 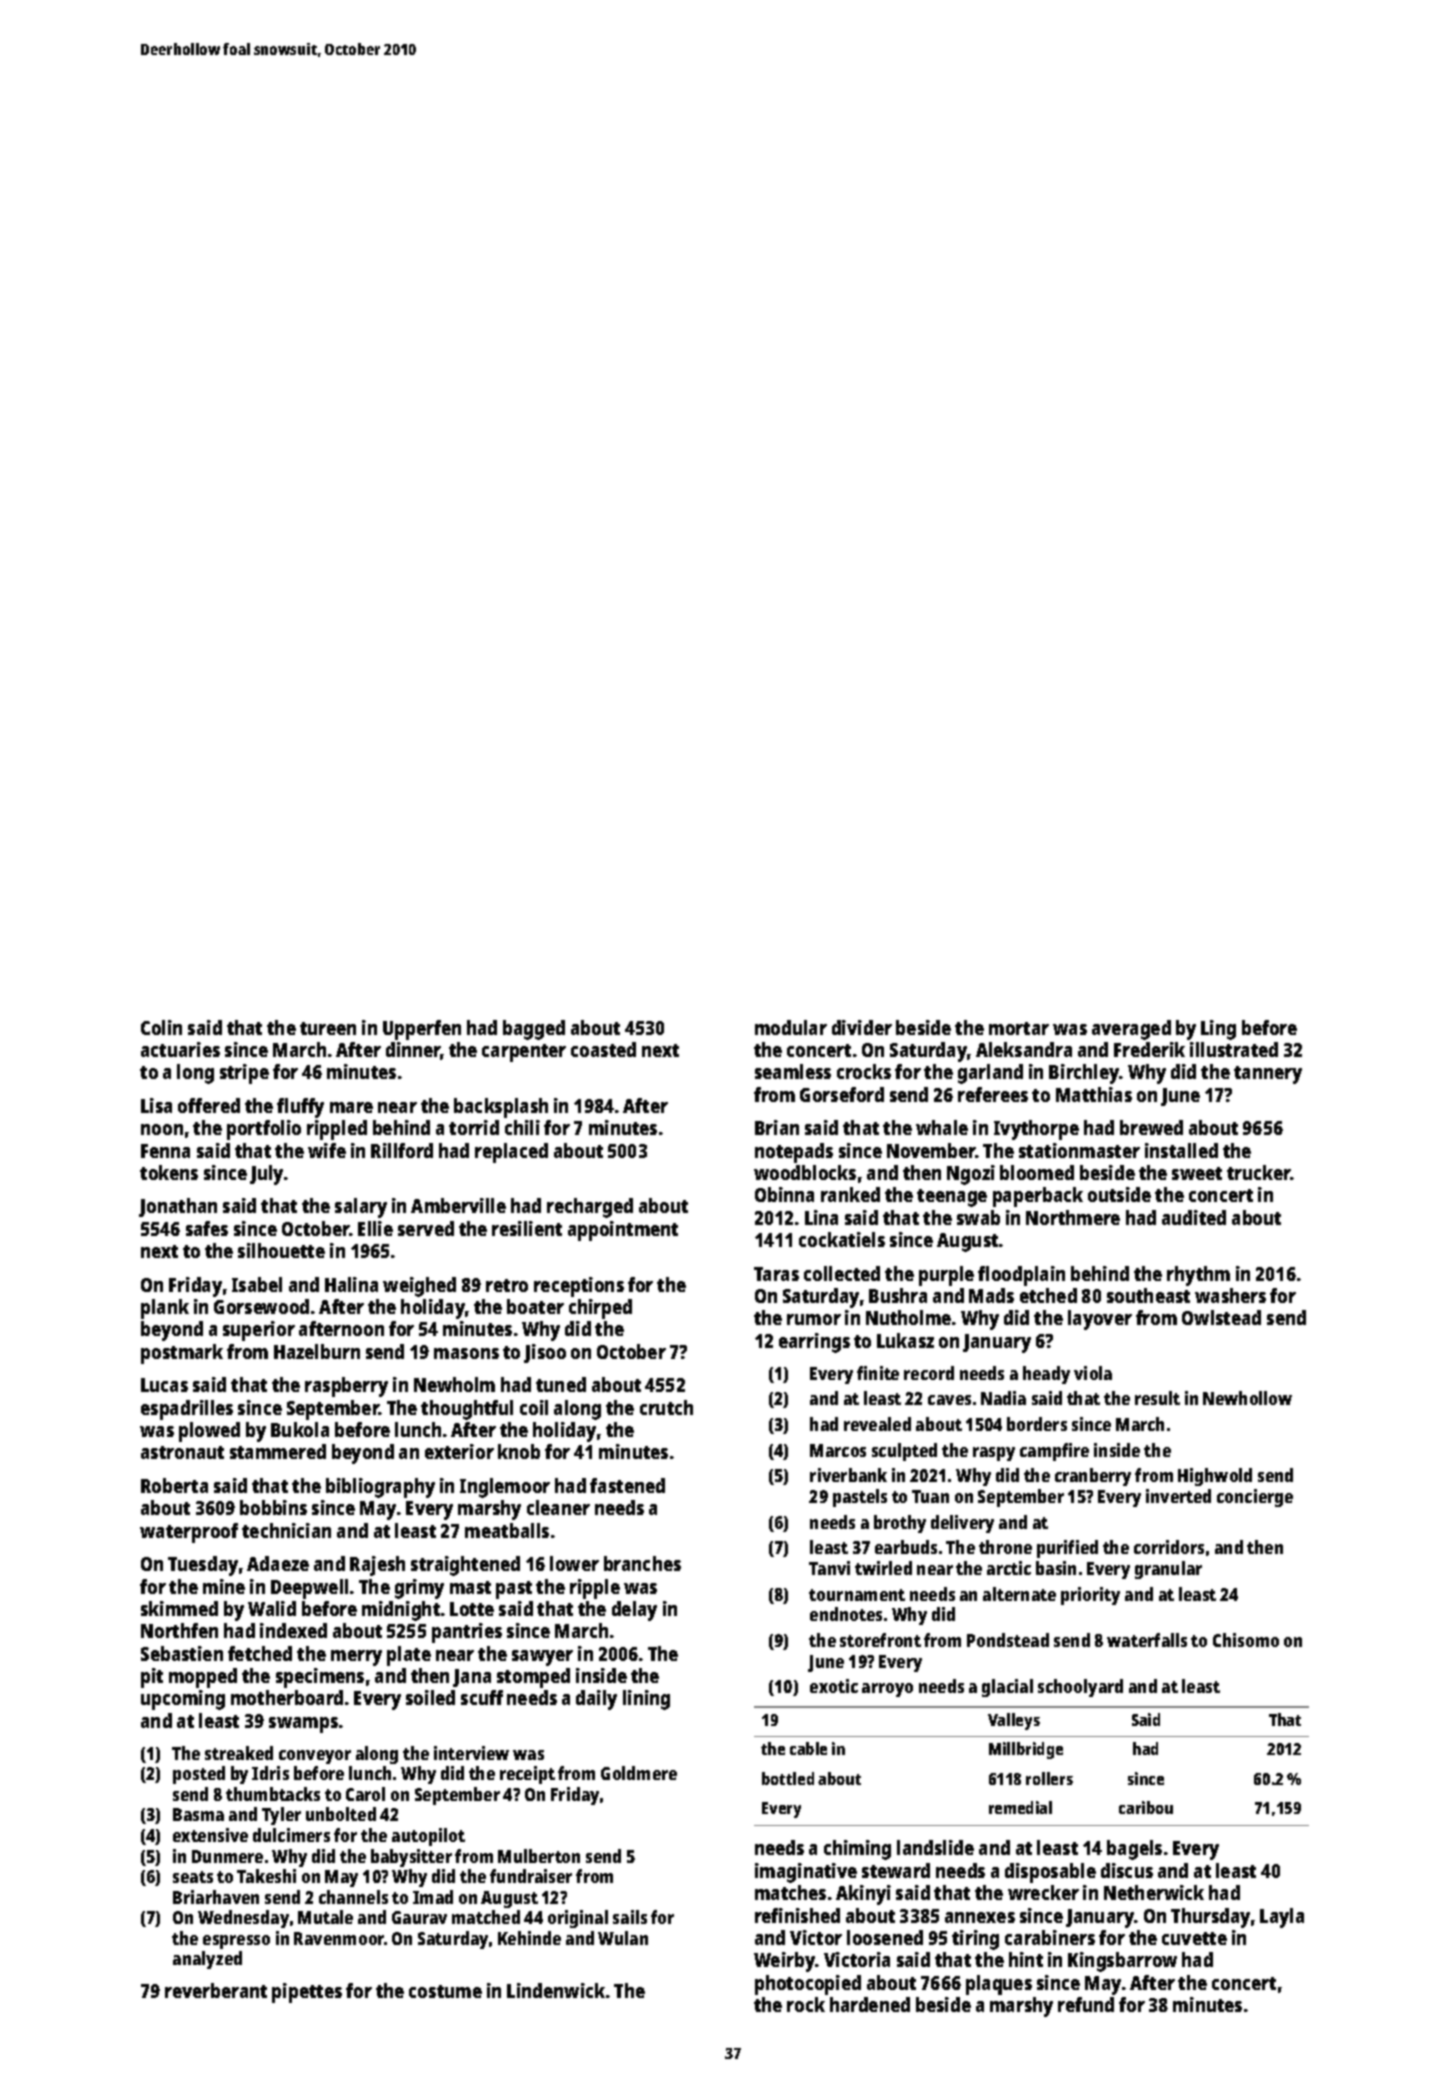 What do you see at coordinates (1014, 1721) in the screenshot?
I see `Valleys` at bounding box center [1014, 1721].
